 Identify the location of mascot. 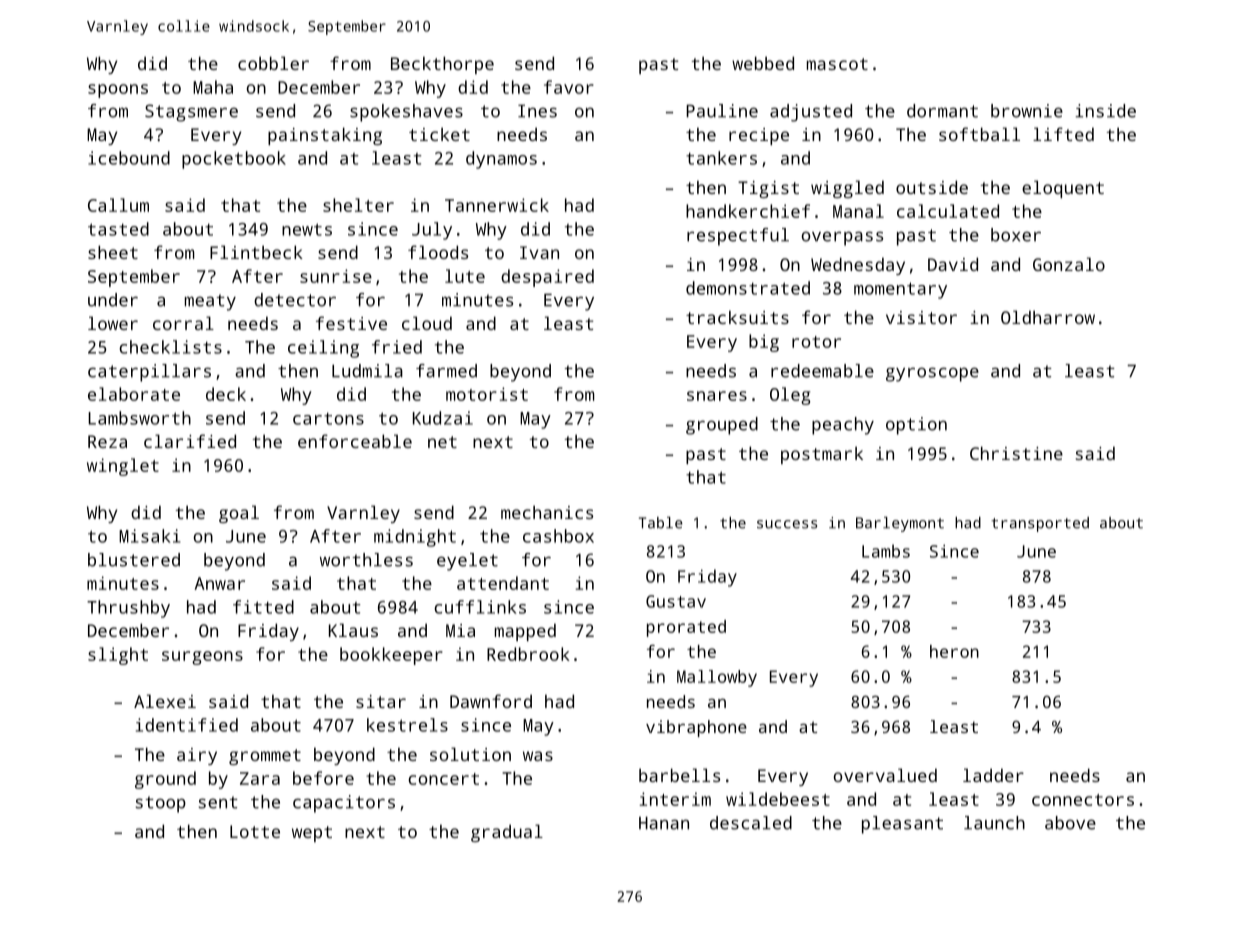
(837, 64).
